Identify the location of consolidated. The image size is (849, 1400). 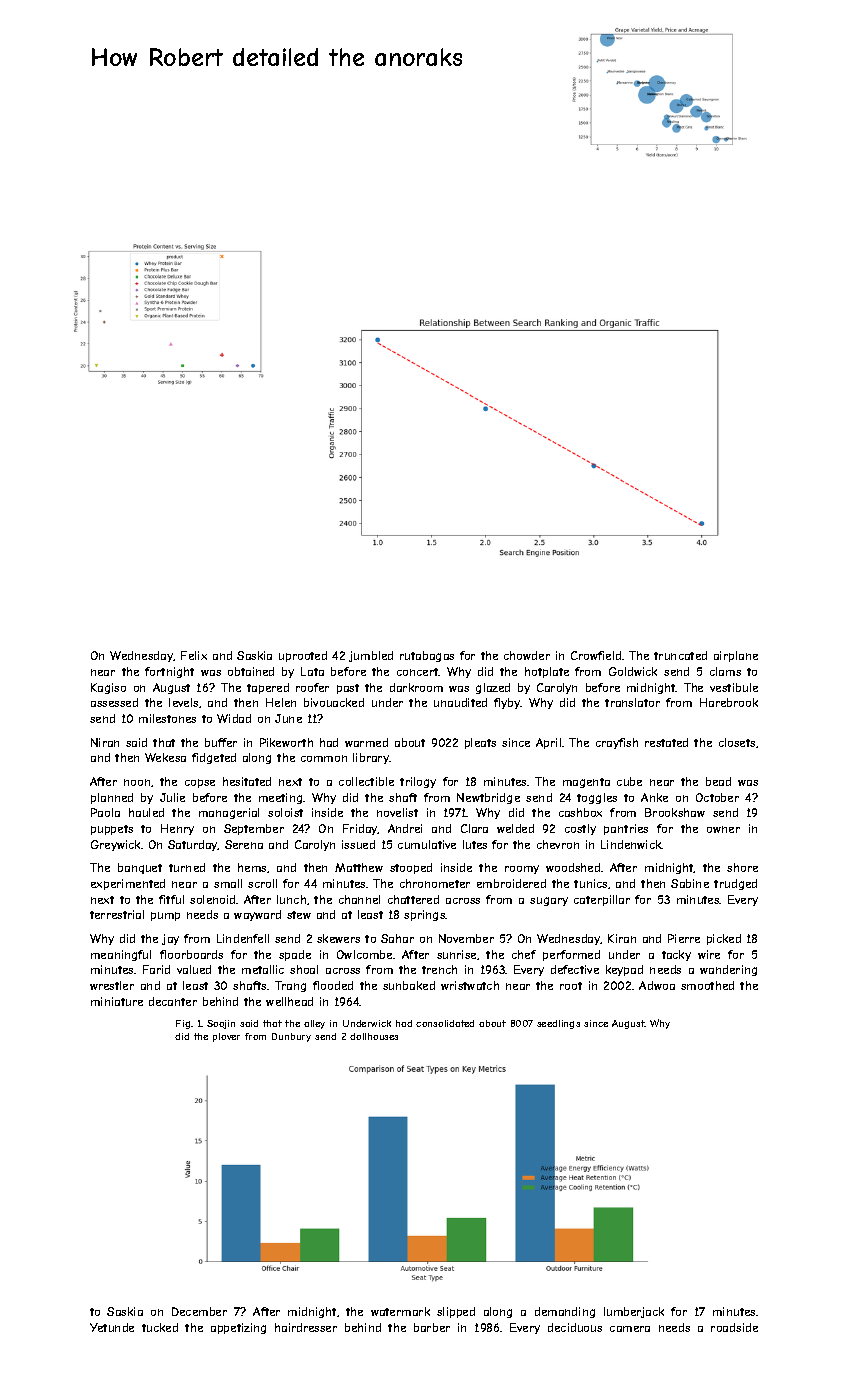
(445, 1023).
